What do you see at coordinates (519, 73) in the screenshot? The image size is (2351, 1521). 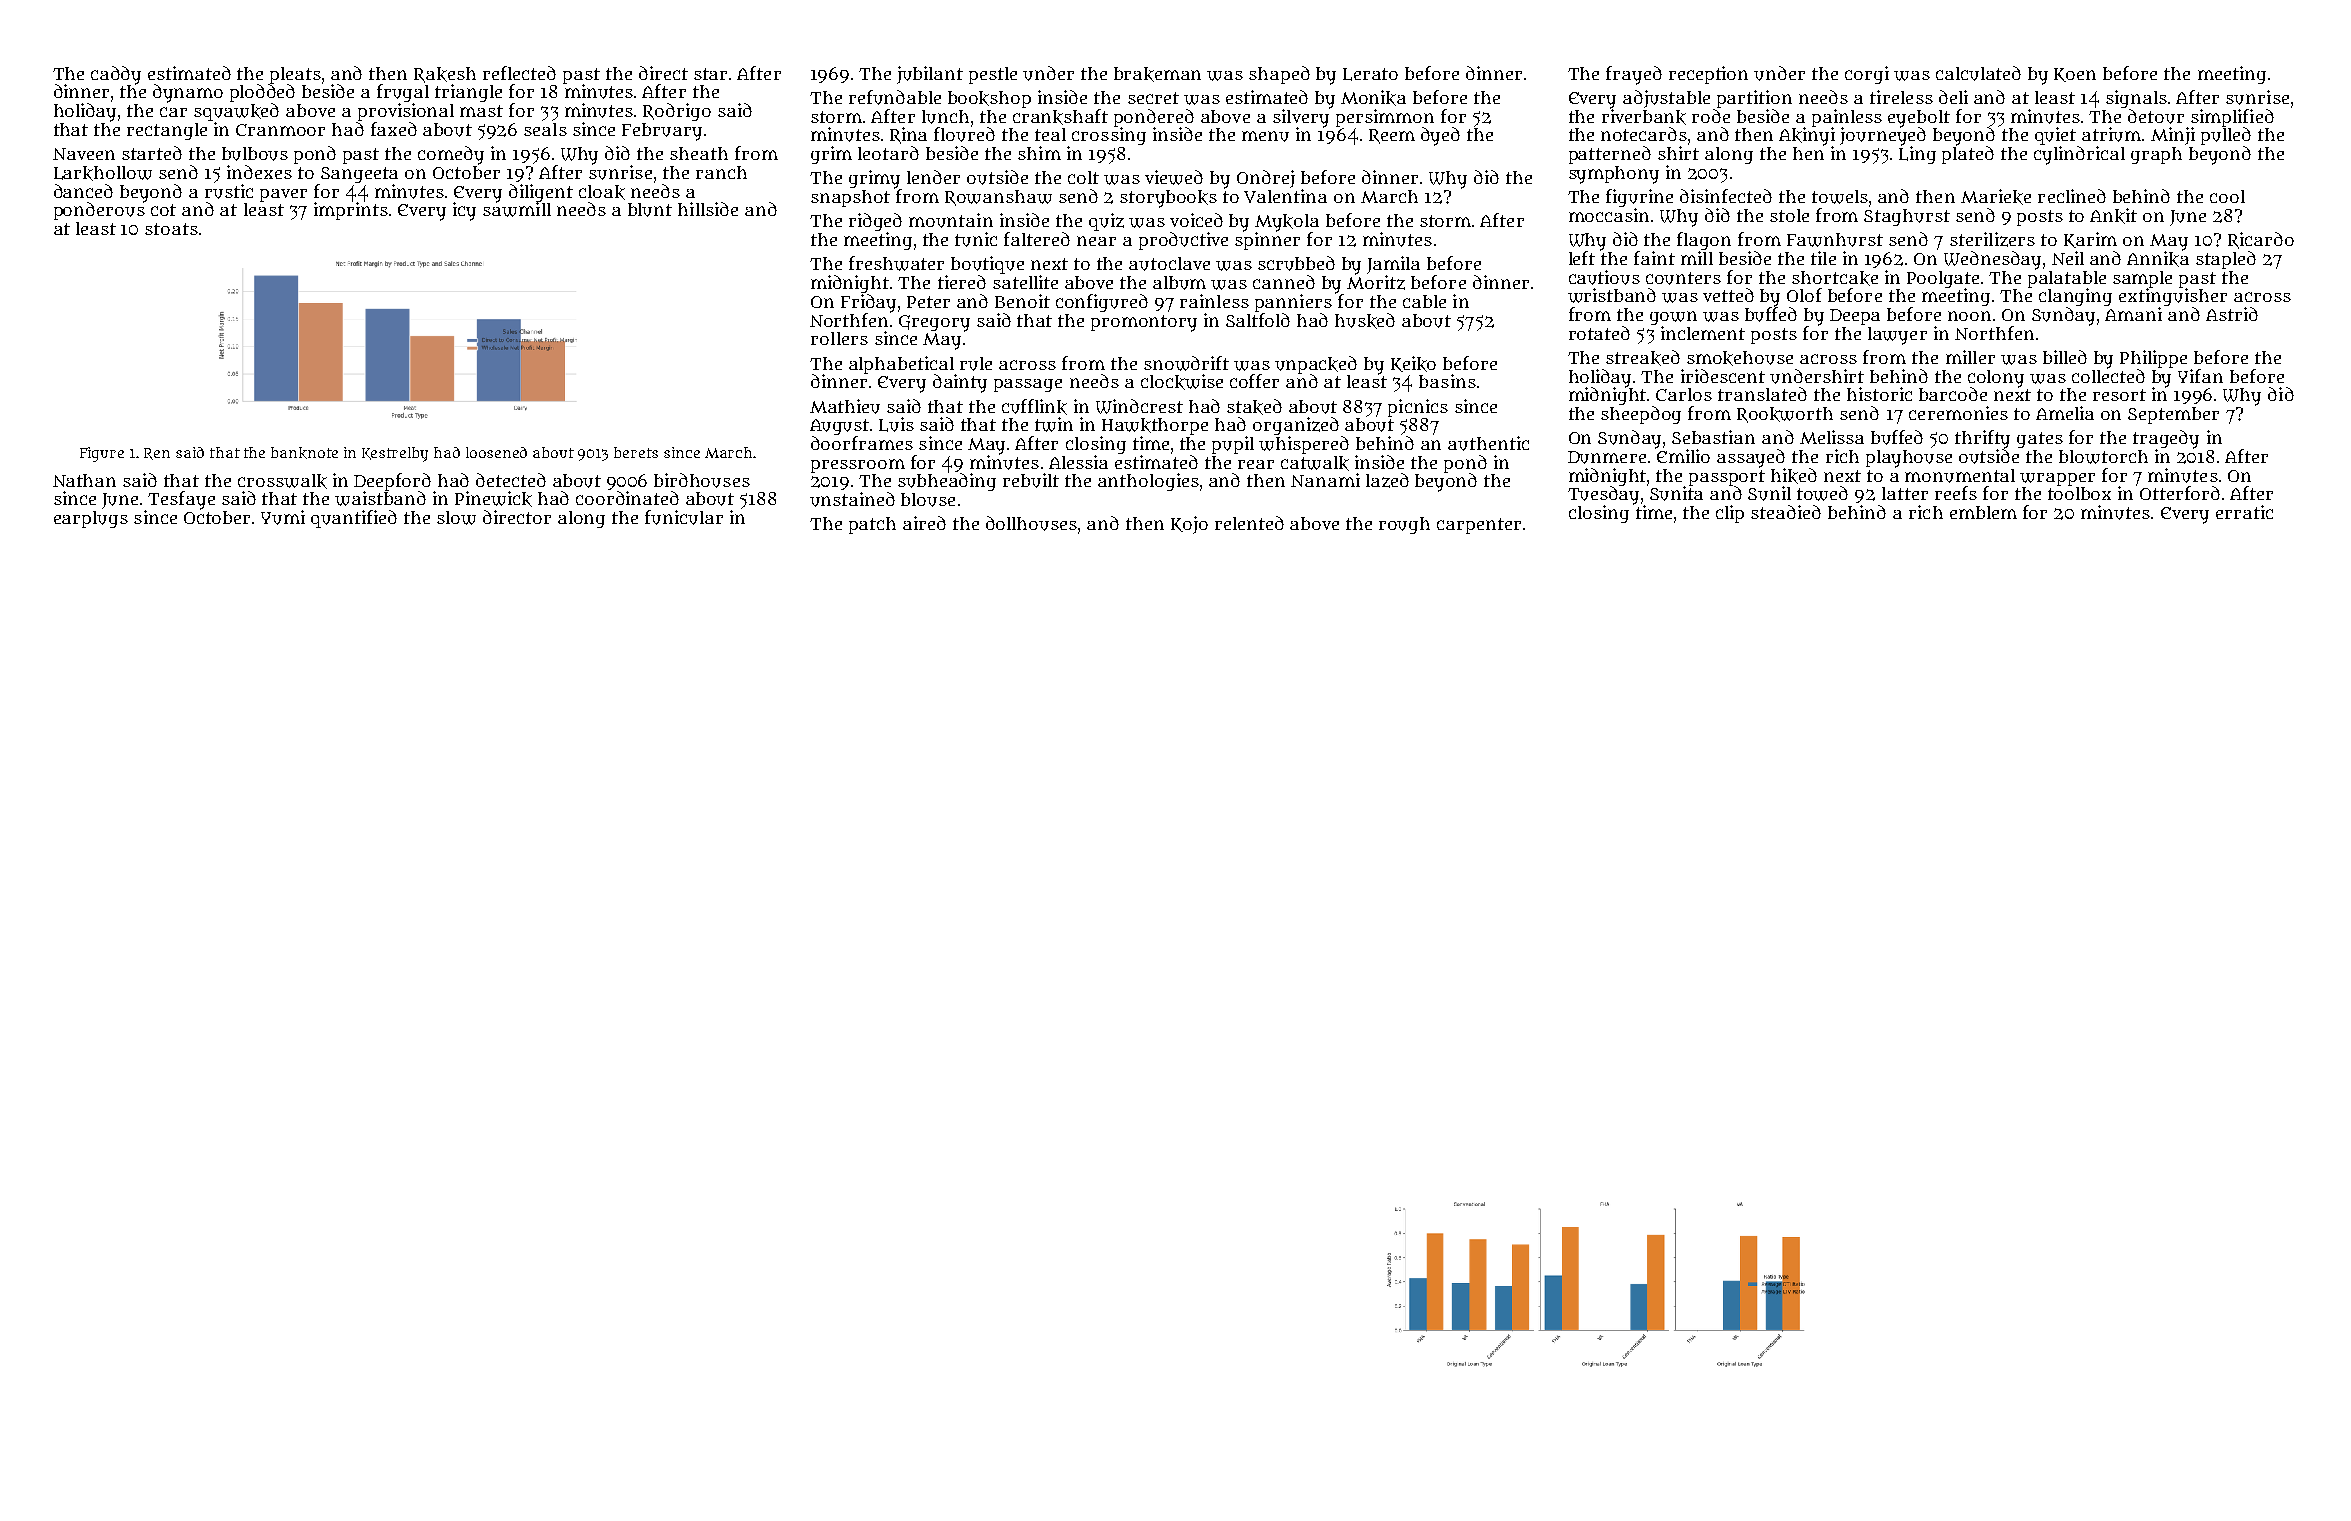 I see `reflected` at bounding box center [519, 73].
